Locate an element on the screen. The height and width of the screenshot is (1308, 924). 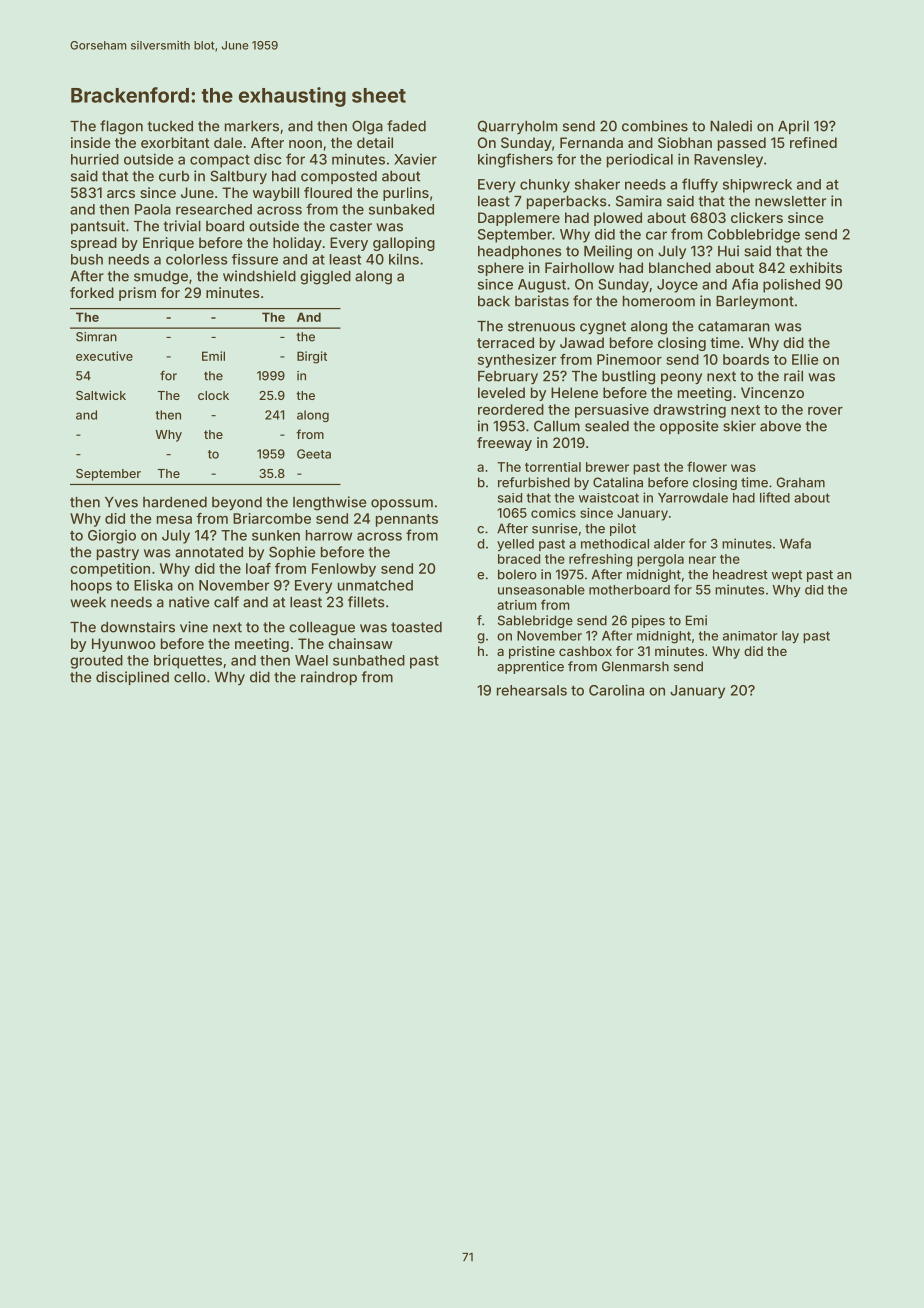
April is located at coordinates (793, 127).
